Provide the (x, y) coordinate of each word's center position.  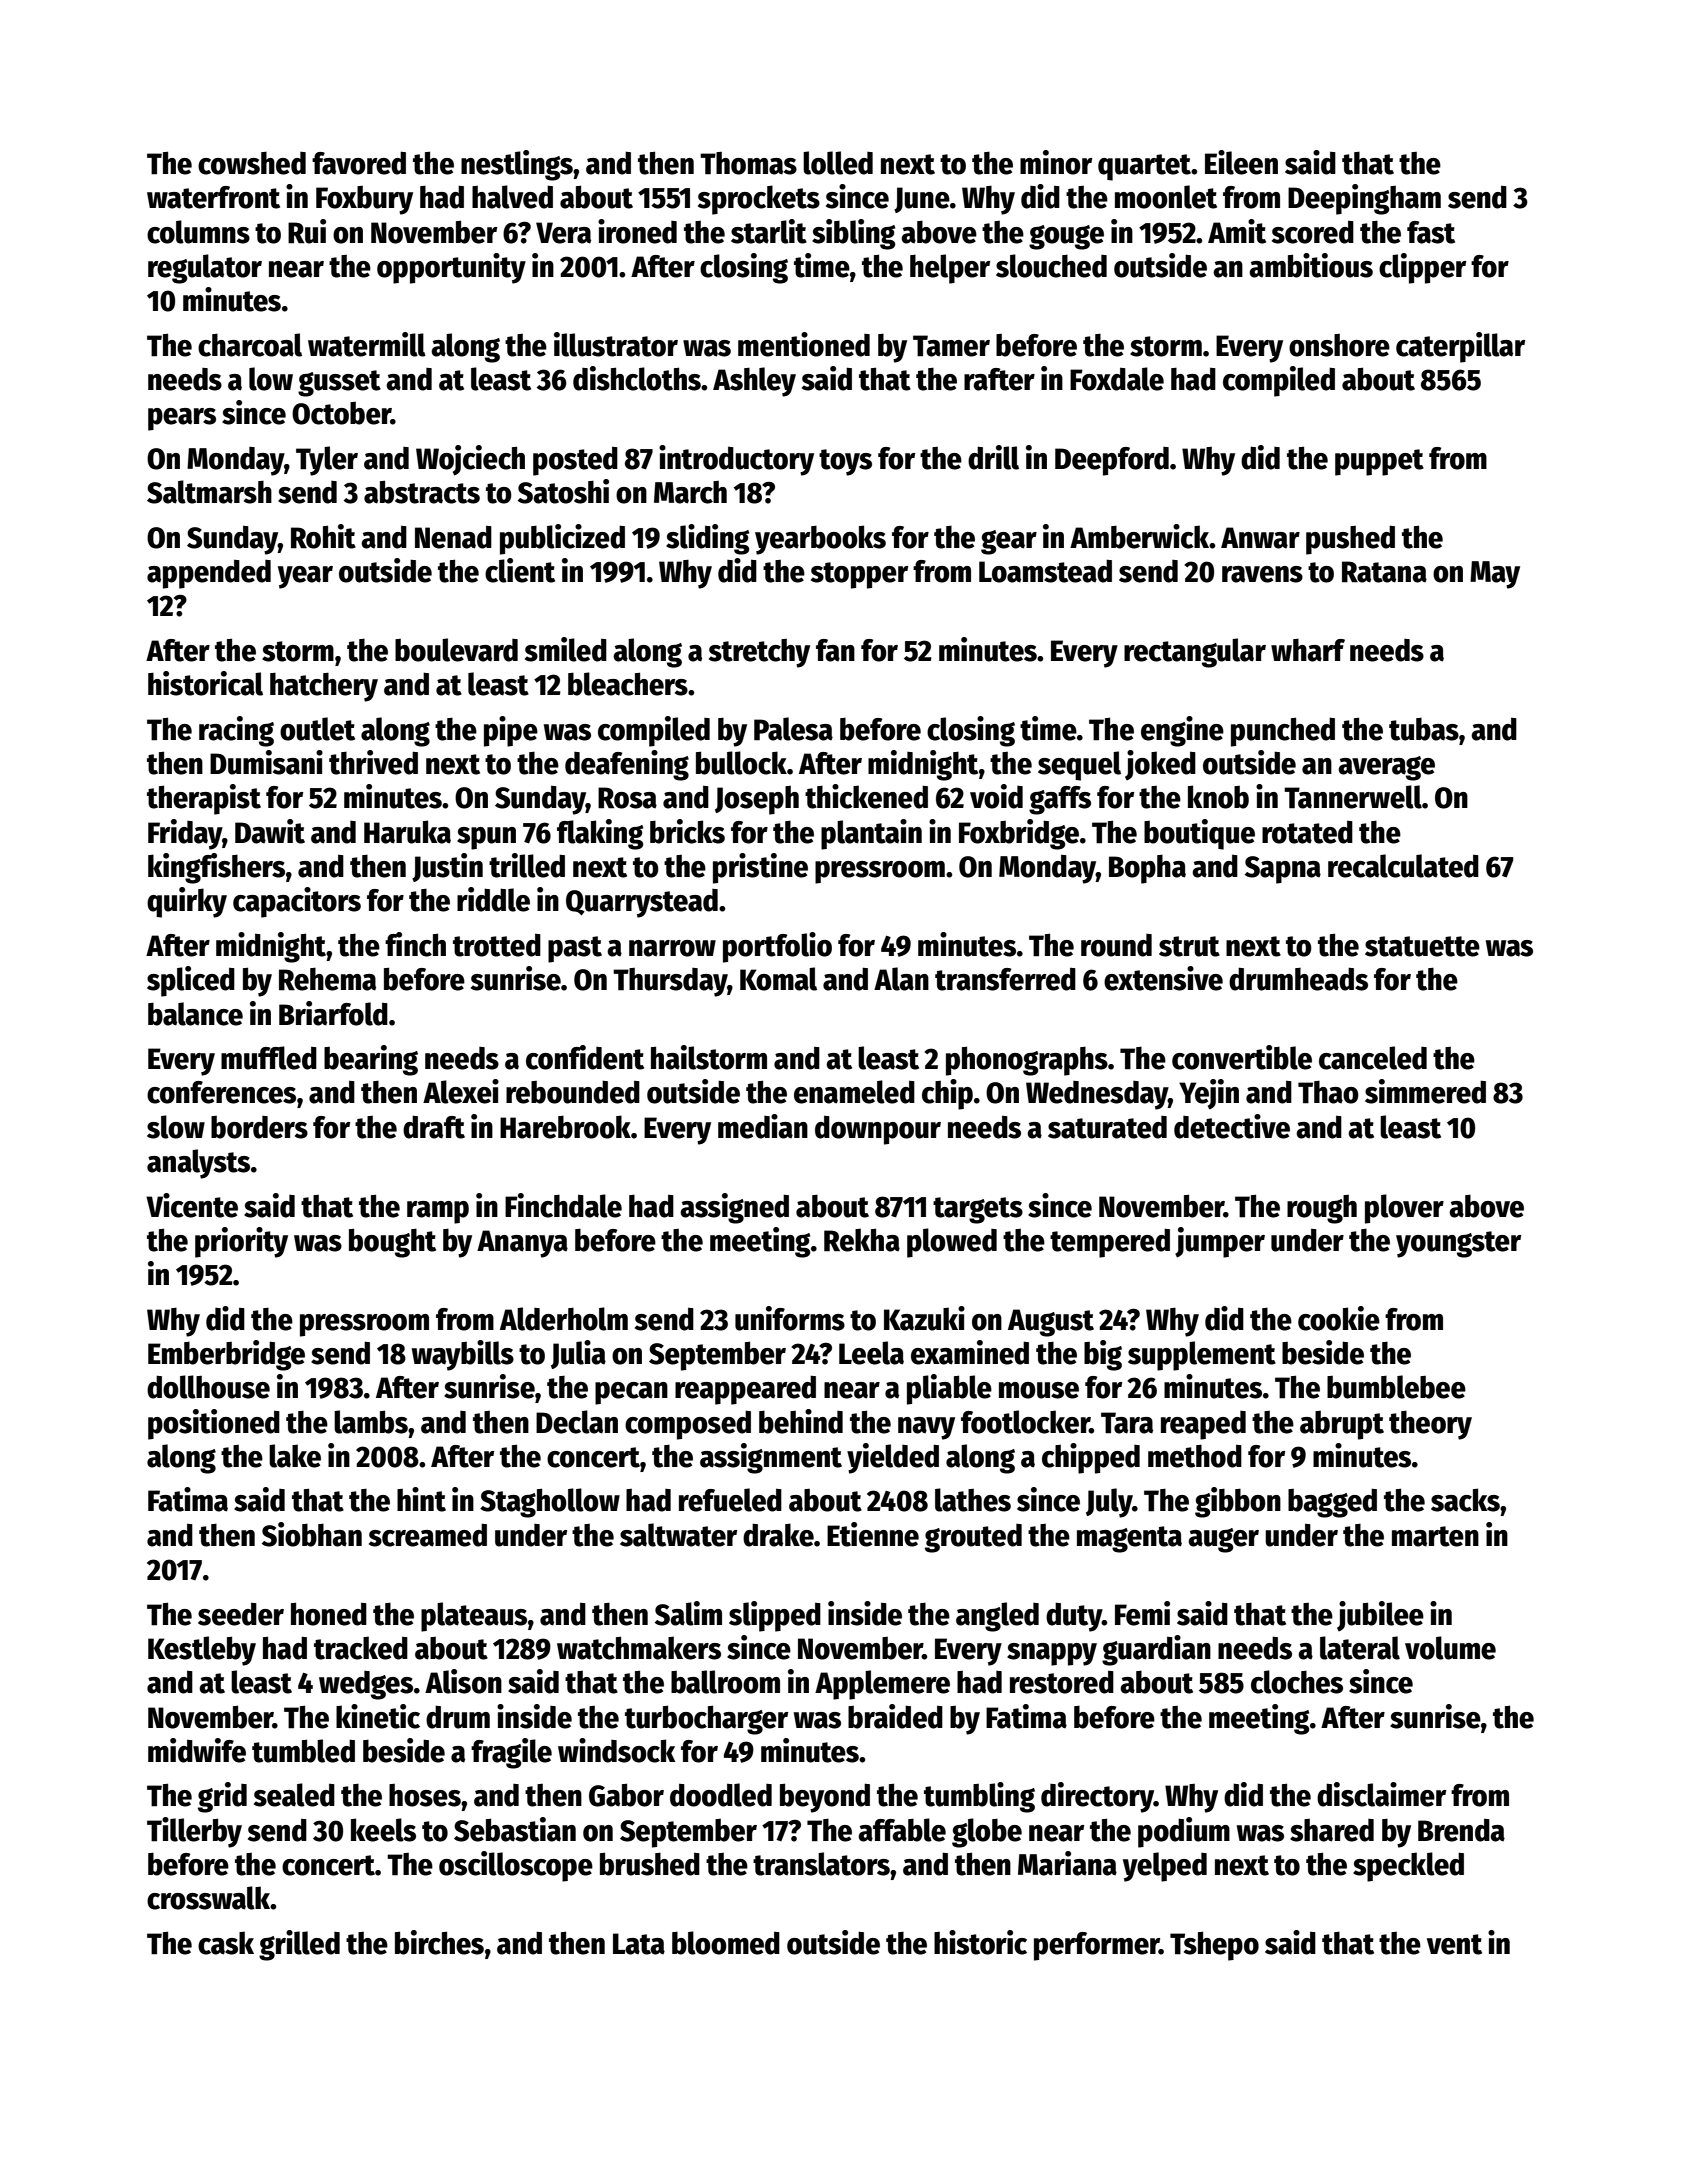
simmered (1425, 1091)
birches (439, 1942)
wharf (1308, 650)
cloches (1297, 1682)
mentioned (804, 344)
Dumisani (266, 762)
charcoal (250, 345)
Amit (1237, 231)
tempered (1110, 1243)
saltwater (678, 1535)
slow (176, 1127)
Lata (639, 1944)
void (996, 796)
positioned (214, 1424)
